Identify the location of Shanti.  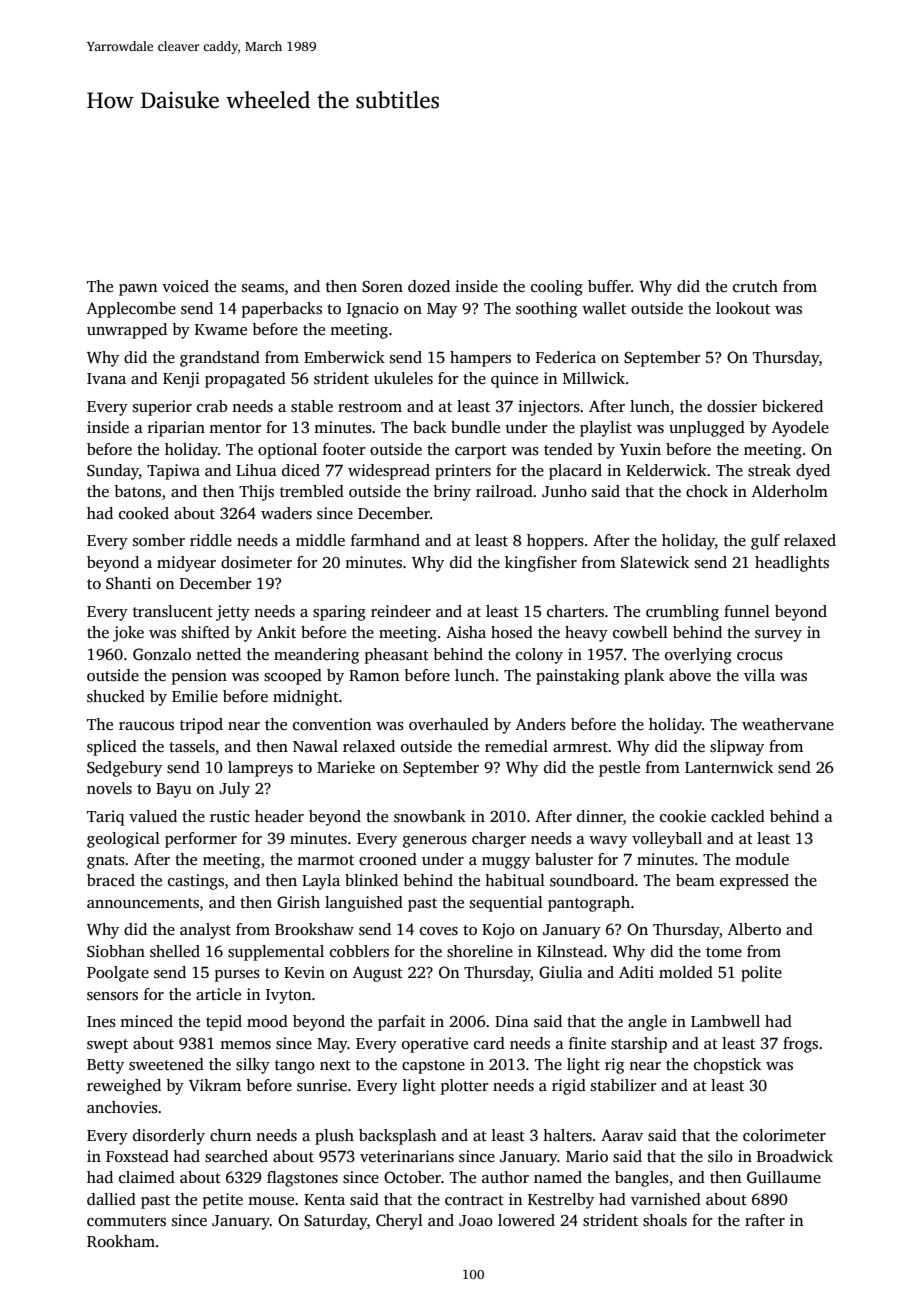
(128, 583).
